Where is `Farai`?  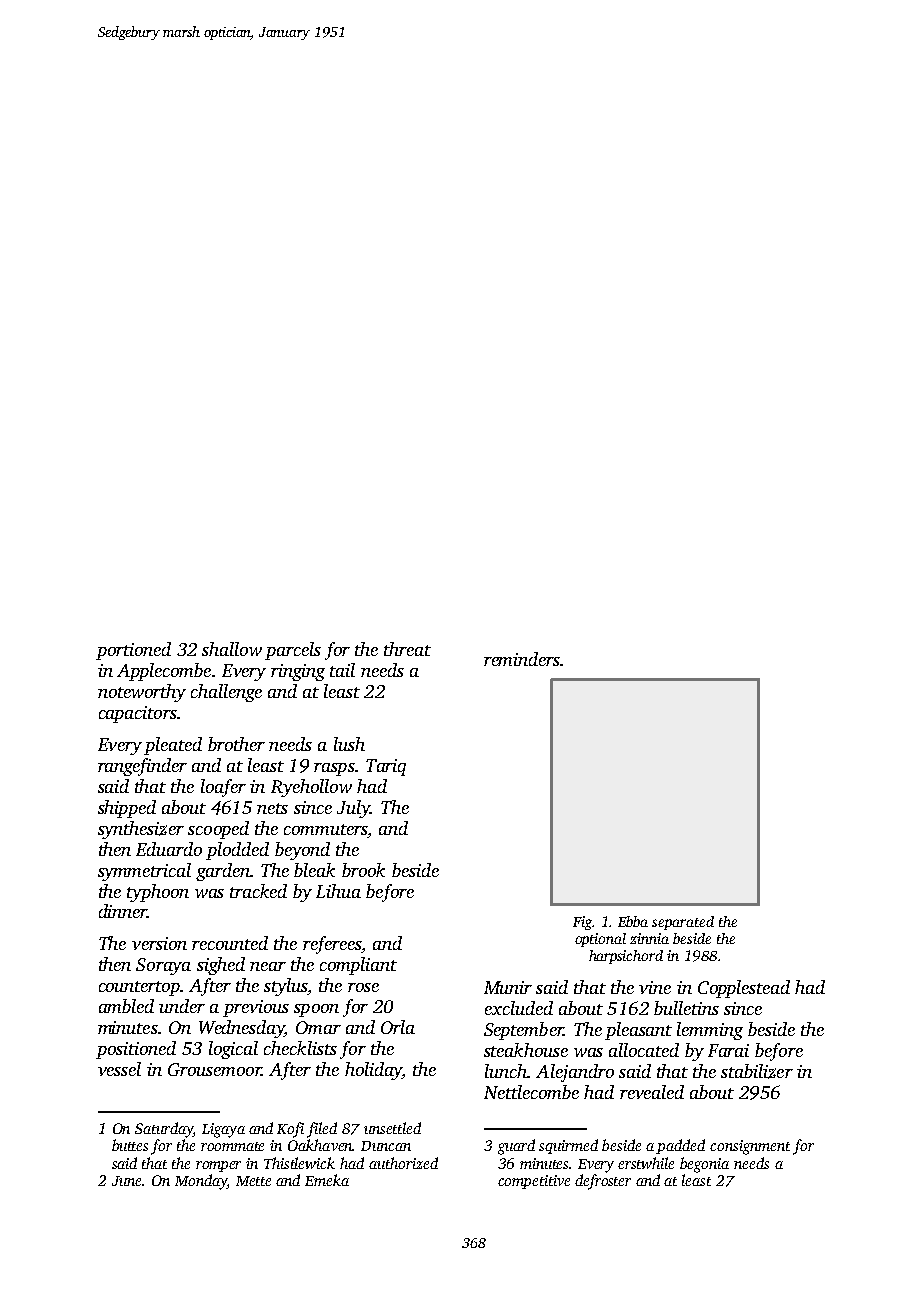
Farai is located at coordinates (728, 1050).
